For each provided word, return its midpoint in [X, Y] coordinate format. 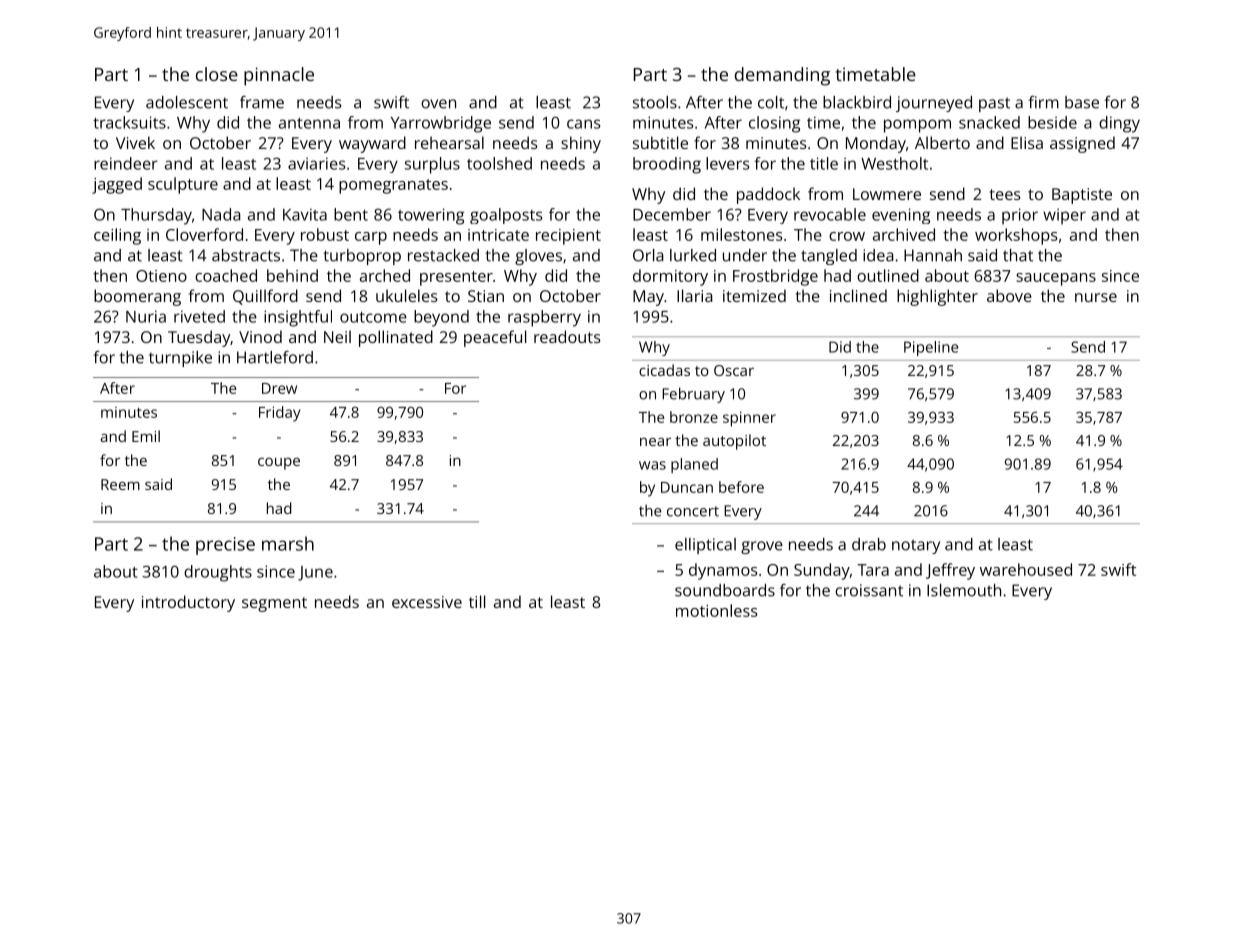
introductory [188, 603]
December [672, 214]
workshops [1016, 236]
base [1082, 102]
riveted [199, 316]
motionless [716, 610]
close [217, 74]
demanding [782, 76]
